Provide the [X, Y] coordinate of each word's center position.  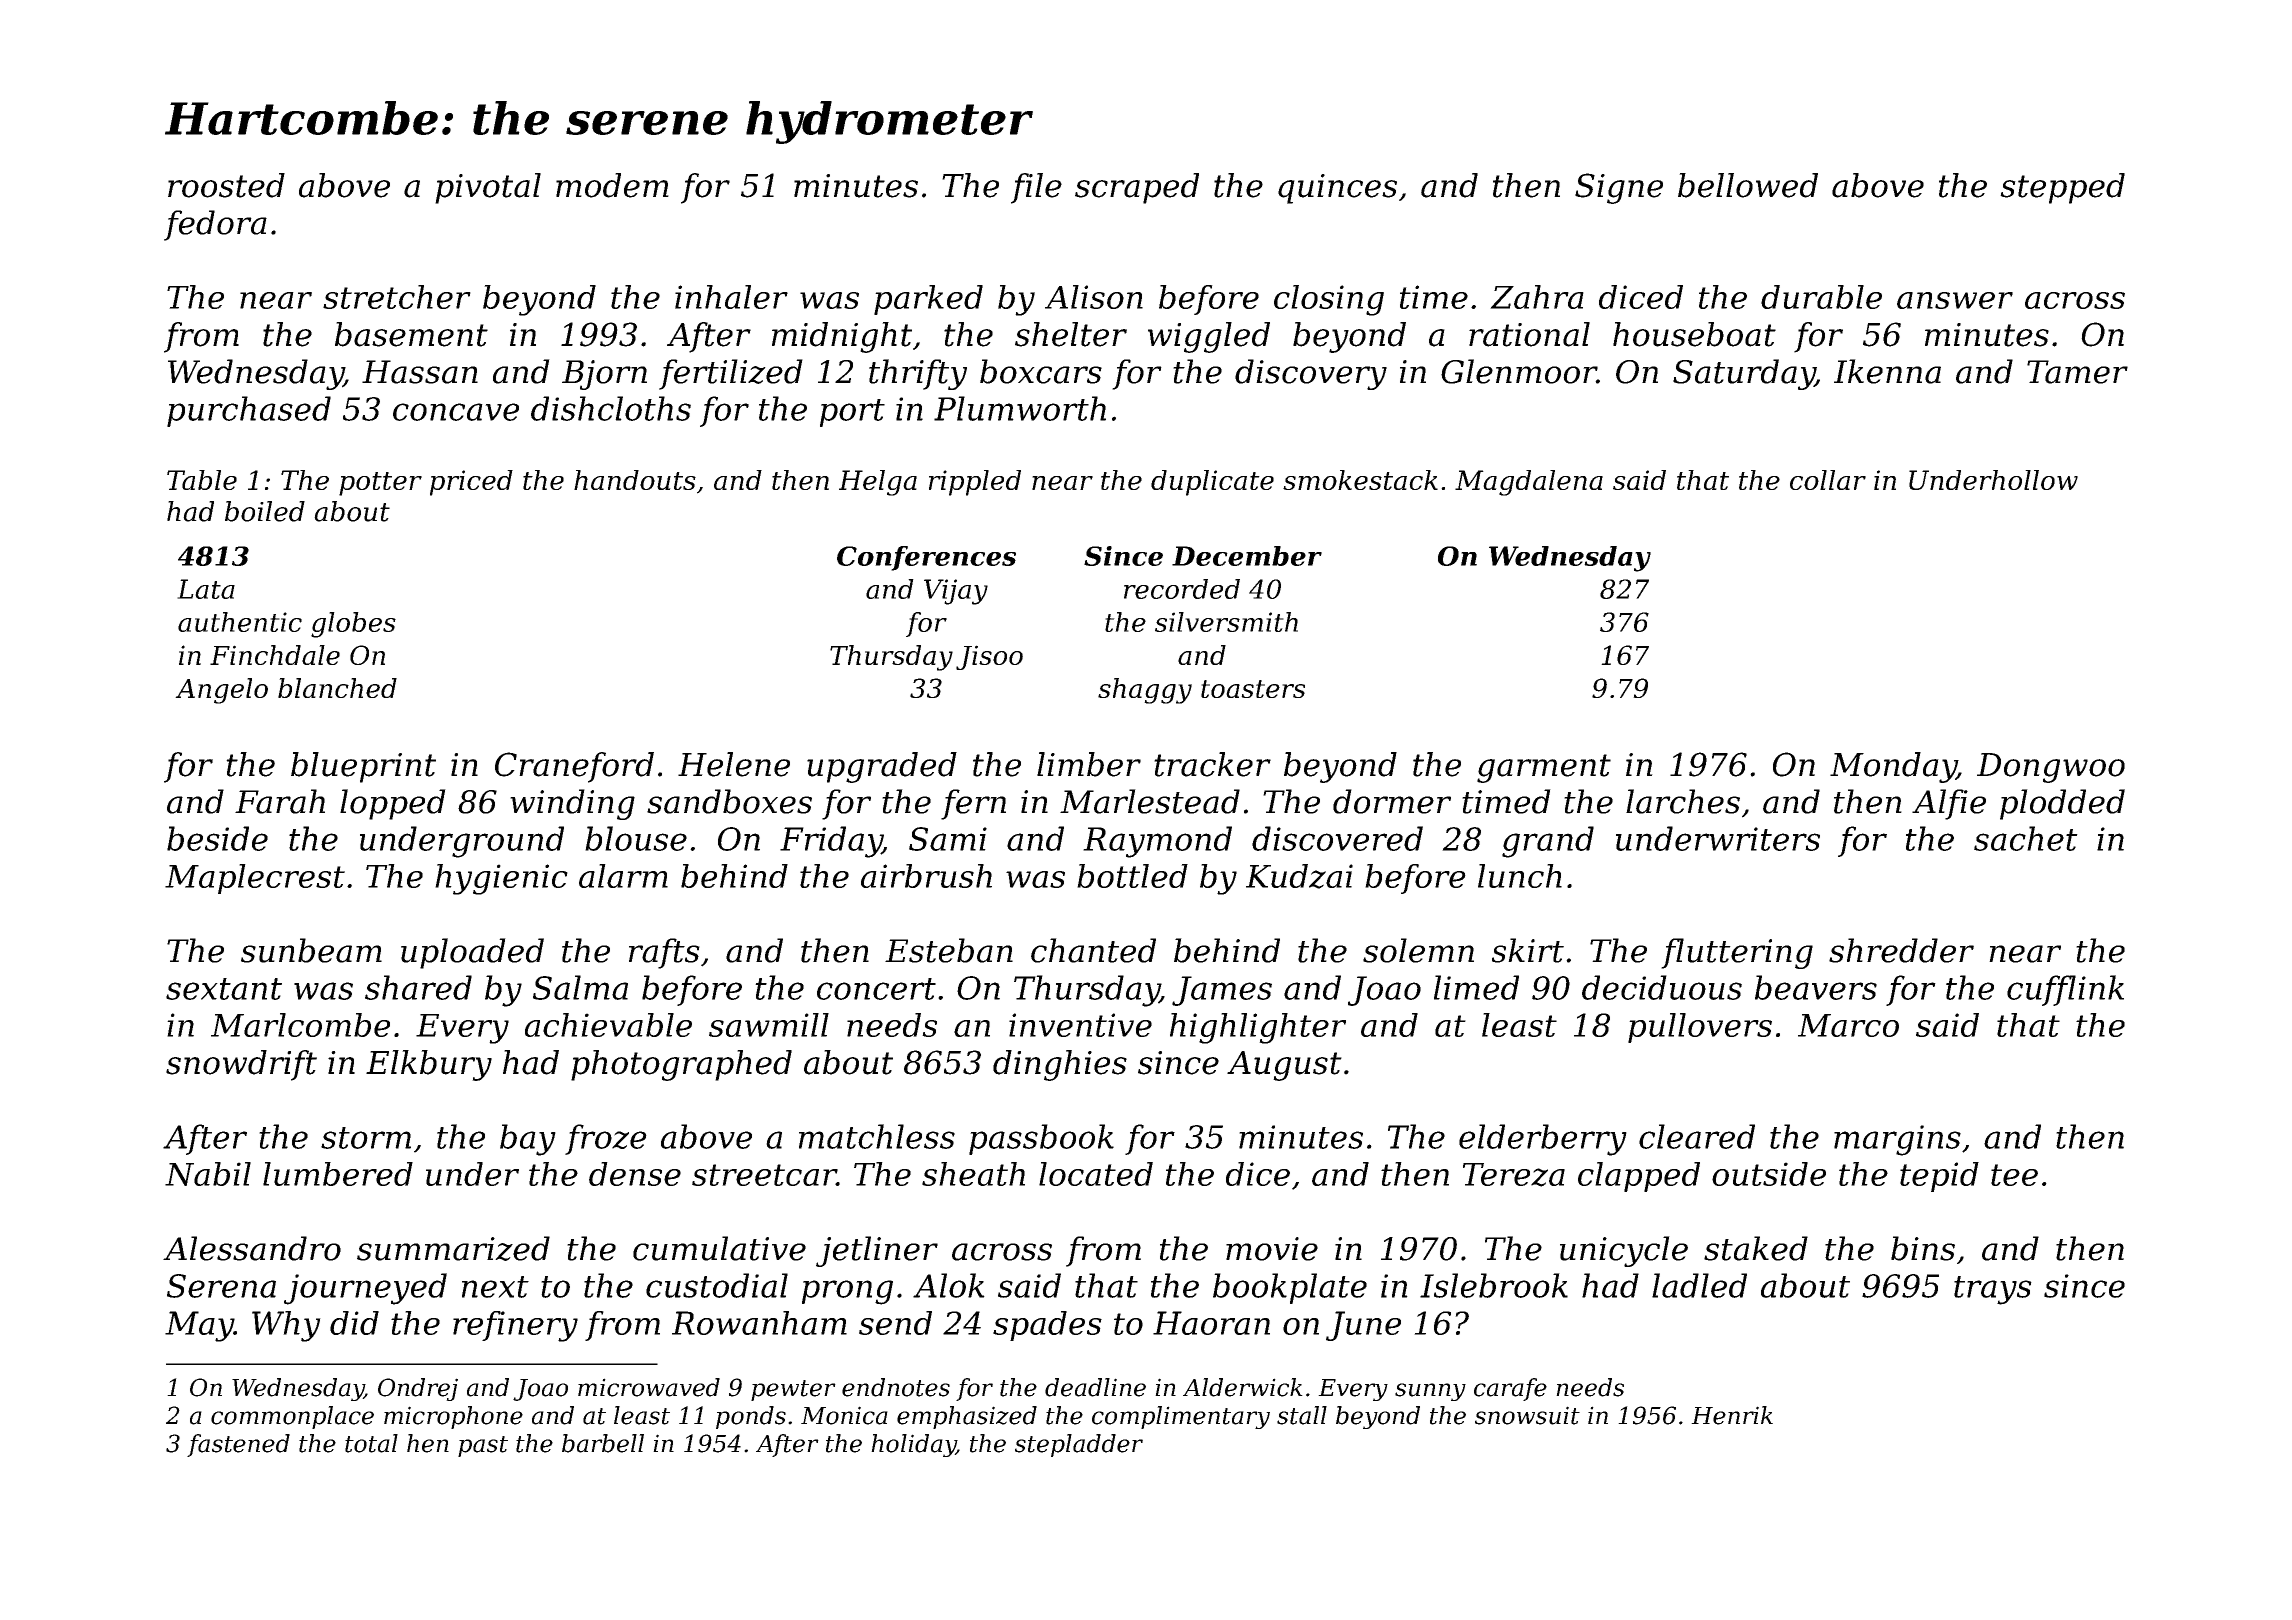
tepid [1939, 1177]
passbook [1041, 1139]
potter [380, 484]
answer [1955, 300]
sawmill [769, 1025]
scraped [1137, 188]
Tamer [2077, 372]
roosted [226, 185]
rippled [975, 483]
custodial [717, 1285]
